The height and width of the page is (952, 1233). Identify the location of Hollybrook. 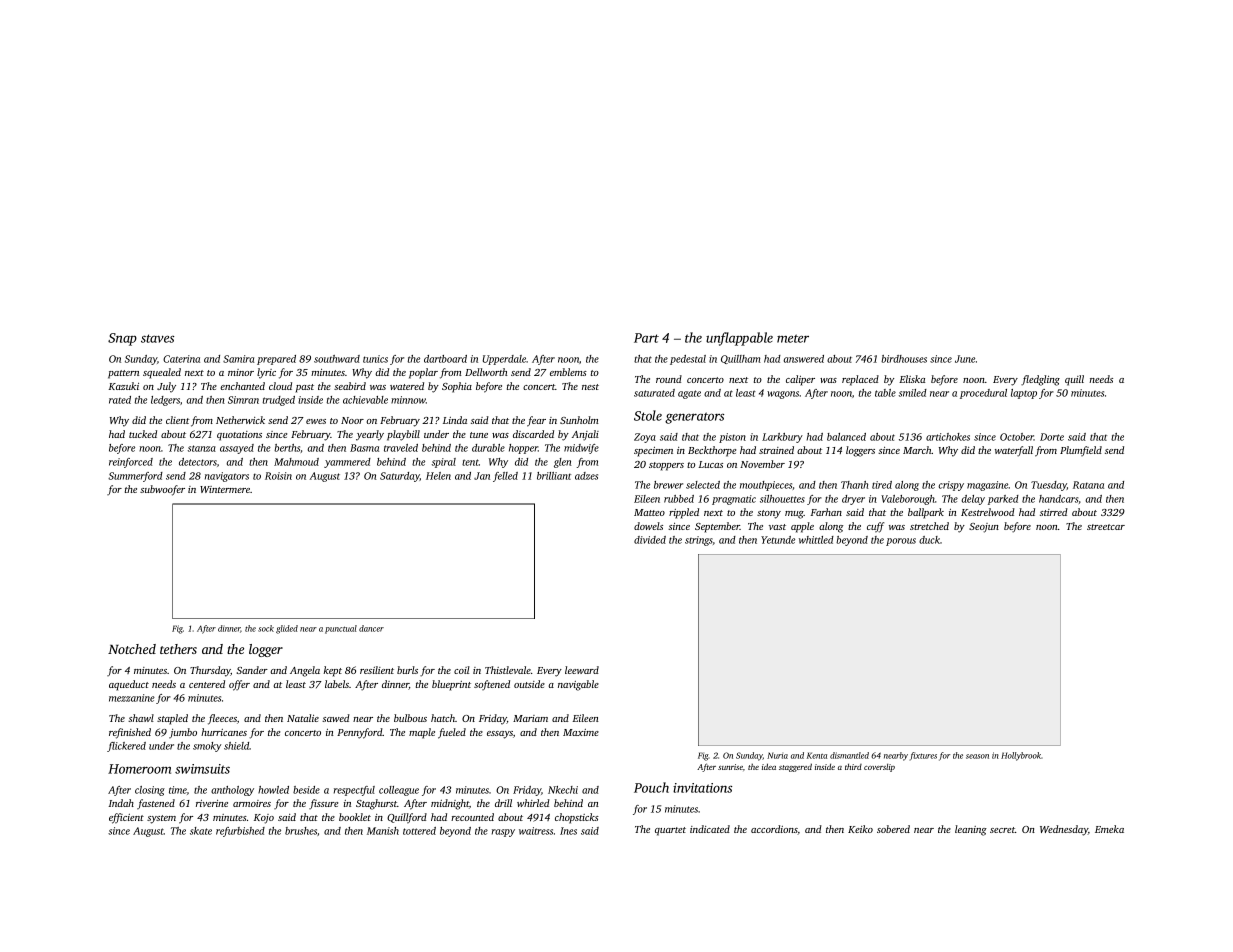
(1021, 756).
